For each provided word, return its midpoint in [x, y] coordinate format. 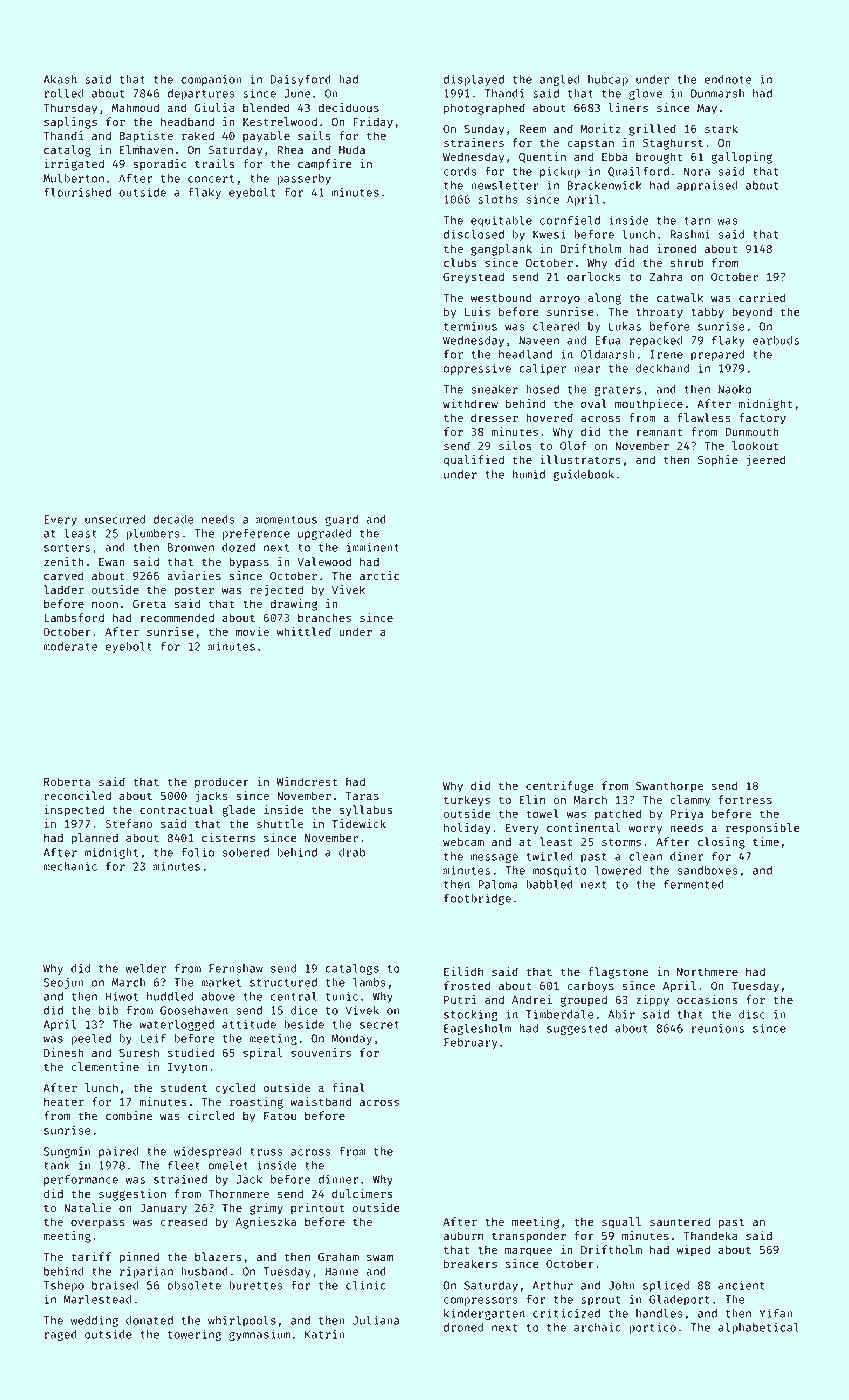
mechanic [70, 866]
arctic [379, 575]
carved [64, 575]
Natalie [87, 1207]
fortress [745, 799]
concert [211, 179]
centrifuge [560, 787]
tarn [697, 221]
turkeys [467, 801]
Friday [373, 123]
